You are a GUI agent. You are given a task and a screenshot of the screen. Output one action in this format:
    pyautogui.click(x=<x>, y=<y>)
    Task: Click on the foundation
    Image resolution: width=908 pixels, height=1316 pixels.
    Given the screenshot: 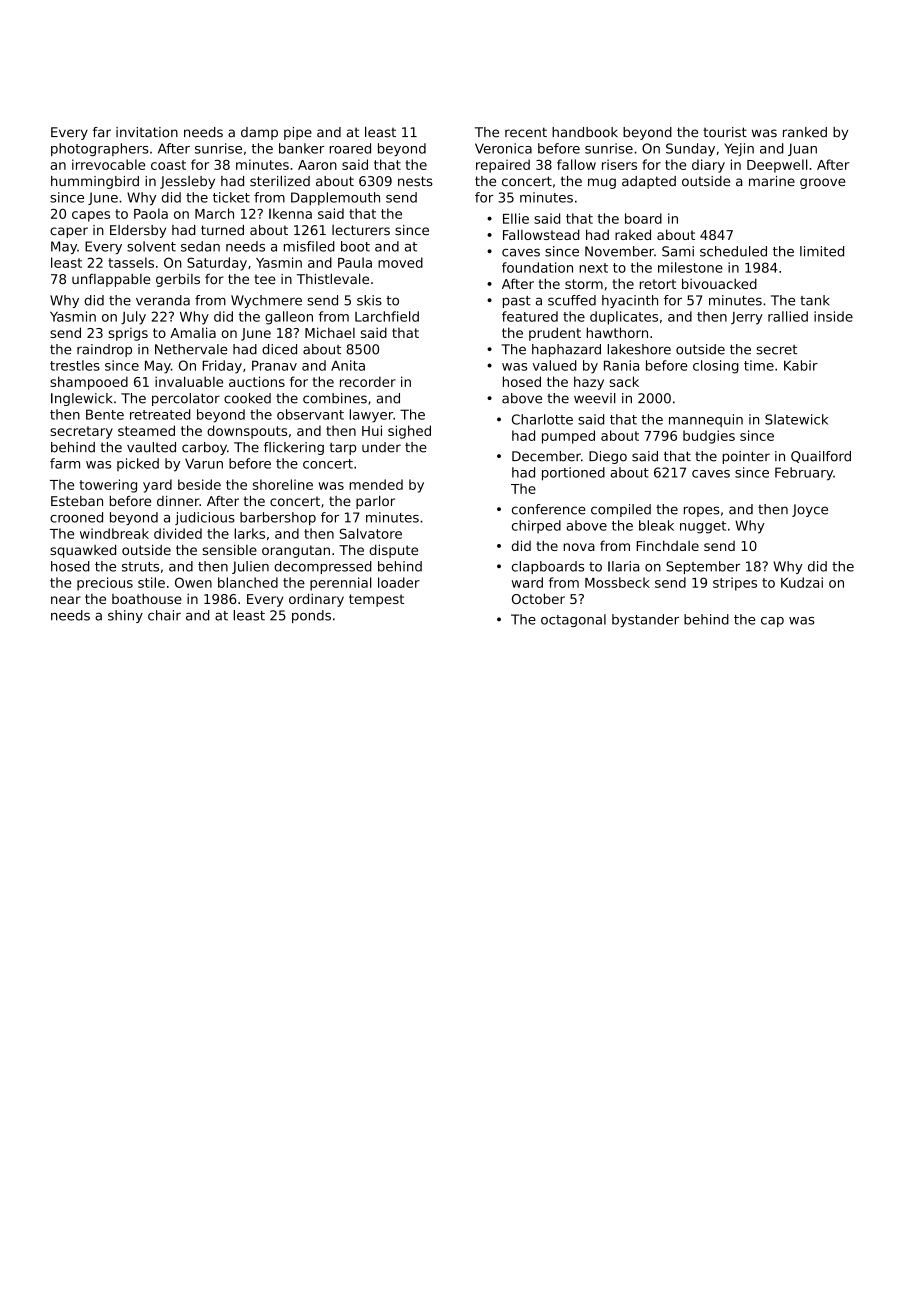 What is the action you would take?
    pyautogui.click(x=537, y=267)
